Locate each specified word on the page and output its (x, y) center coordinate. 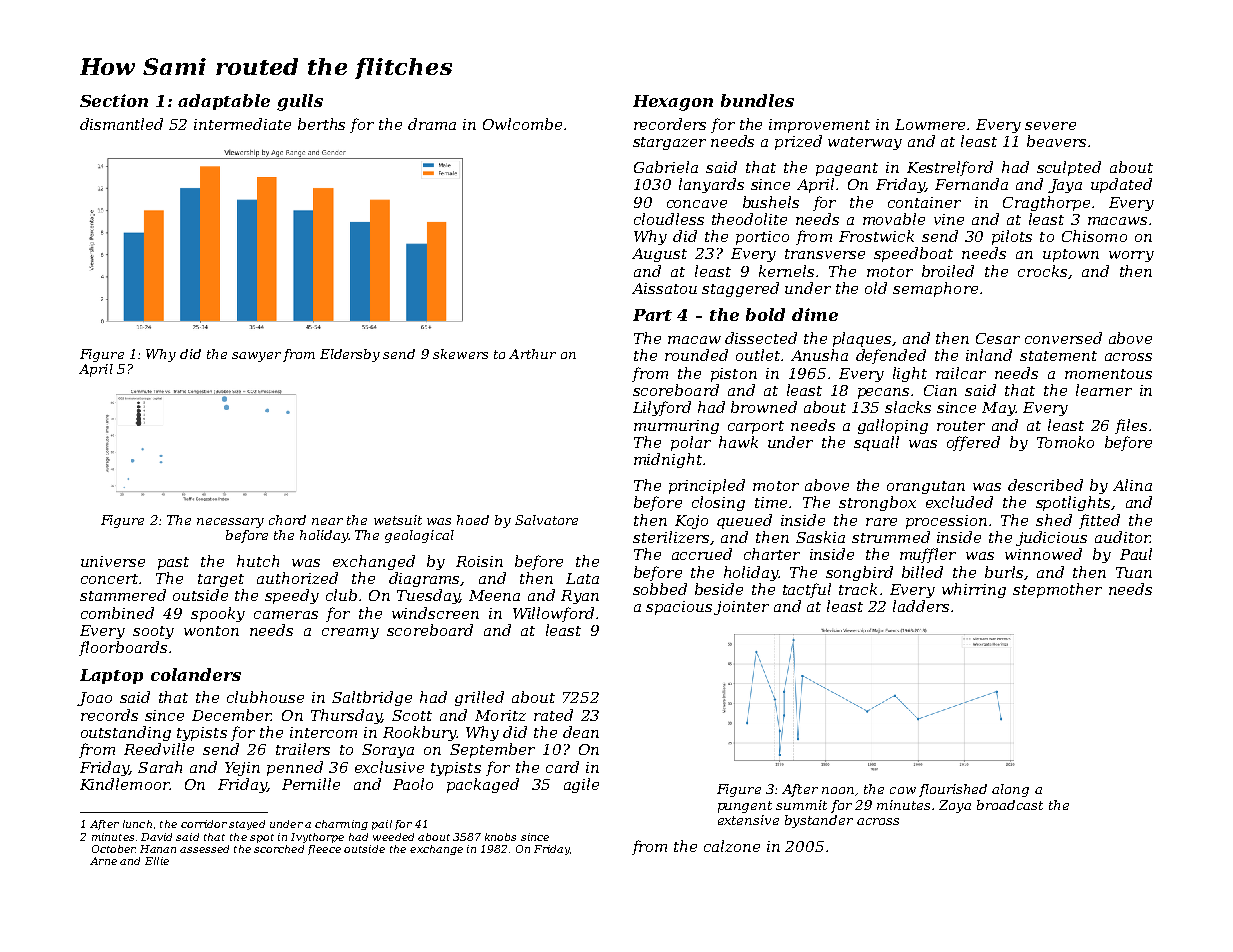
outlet (758, 355)
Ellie (157, 861)
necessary (230, 523)
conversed (1063, 338)
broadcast (1010, 805)
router (961, 426)
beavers (1056, 141)
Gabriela (666, 167)
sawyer (256, 357)
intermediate (242, 124)
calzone (732, 846)
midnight (668, 460)
